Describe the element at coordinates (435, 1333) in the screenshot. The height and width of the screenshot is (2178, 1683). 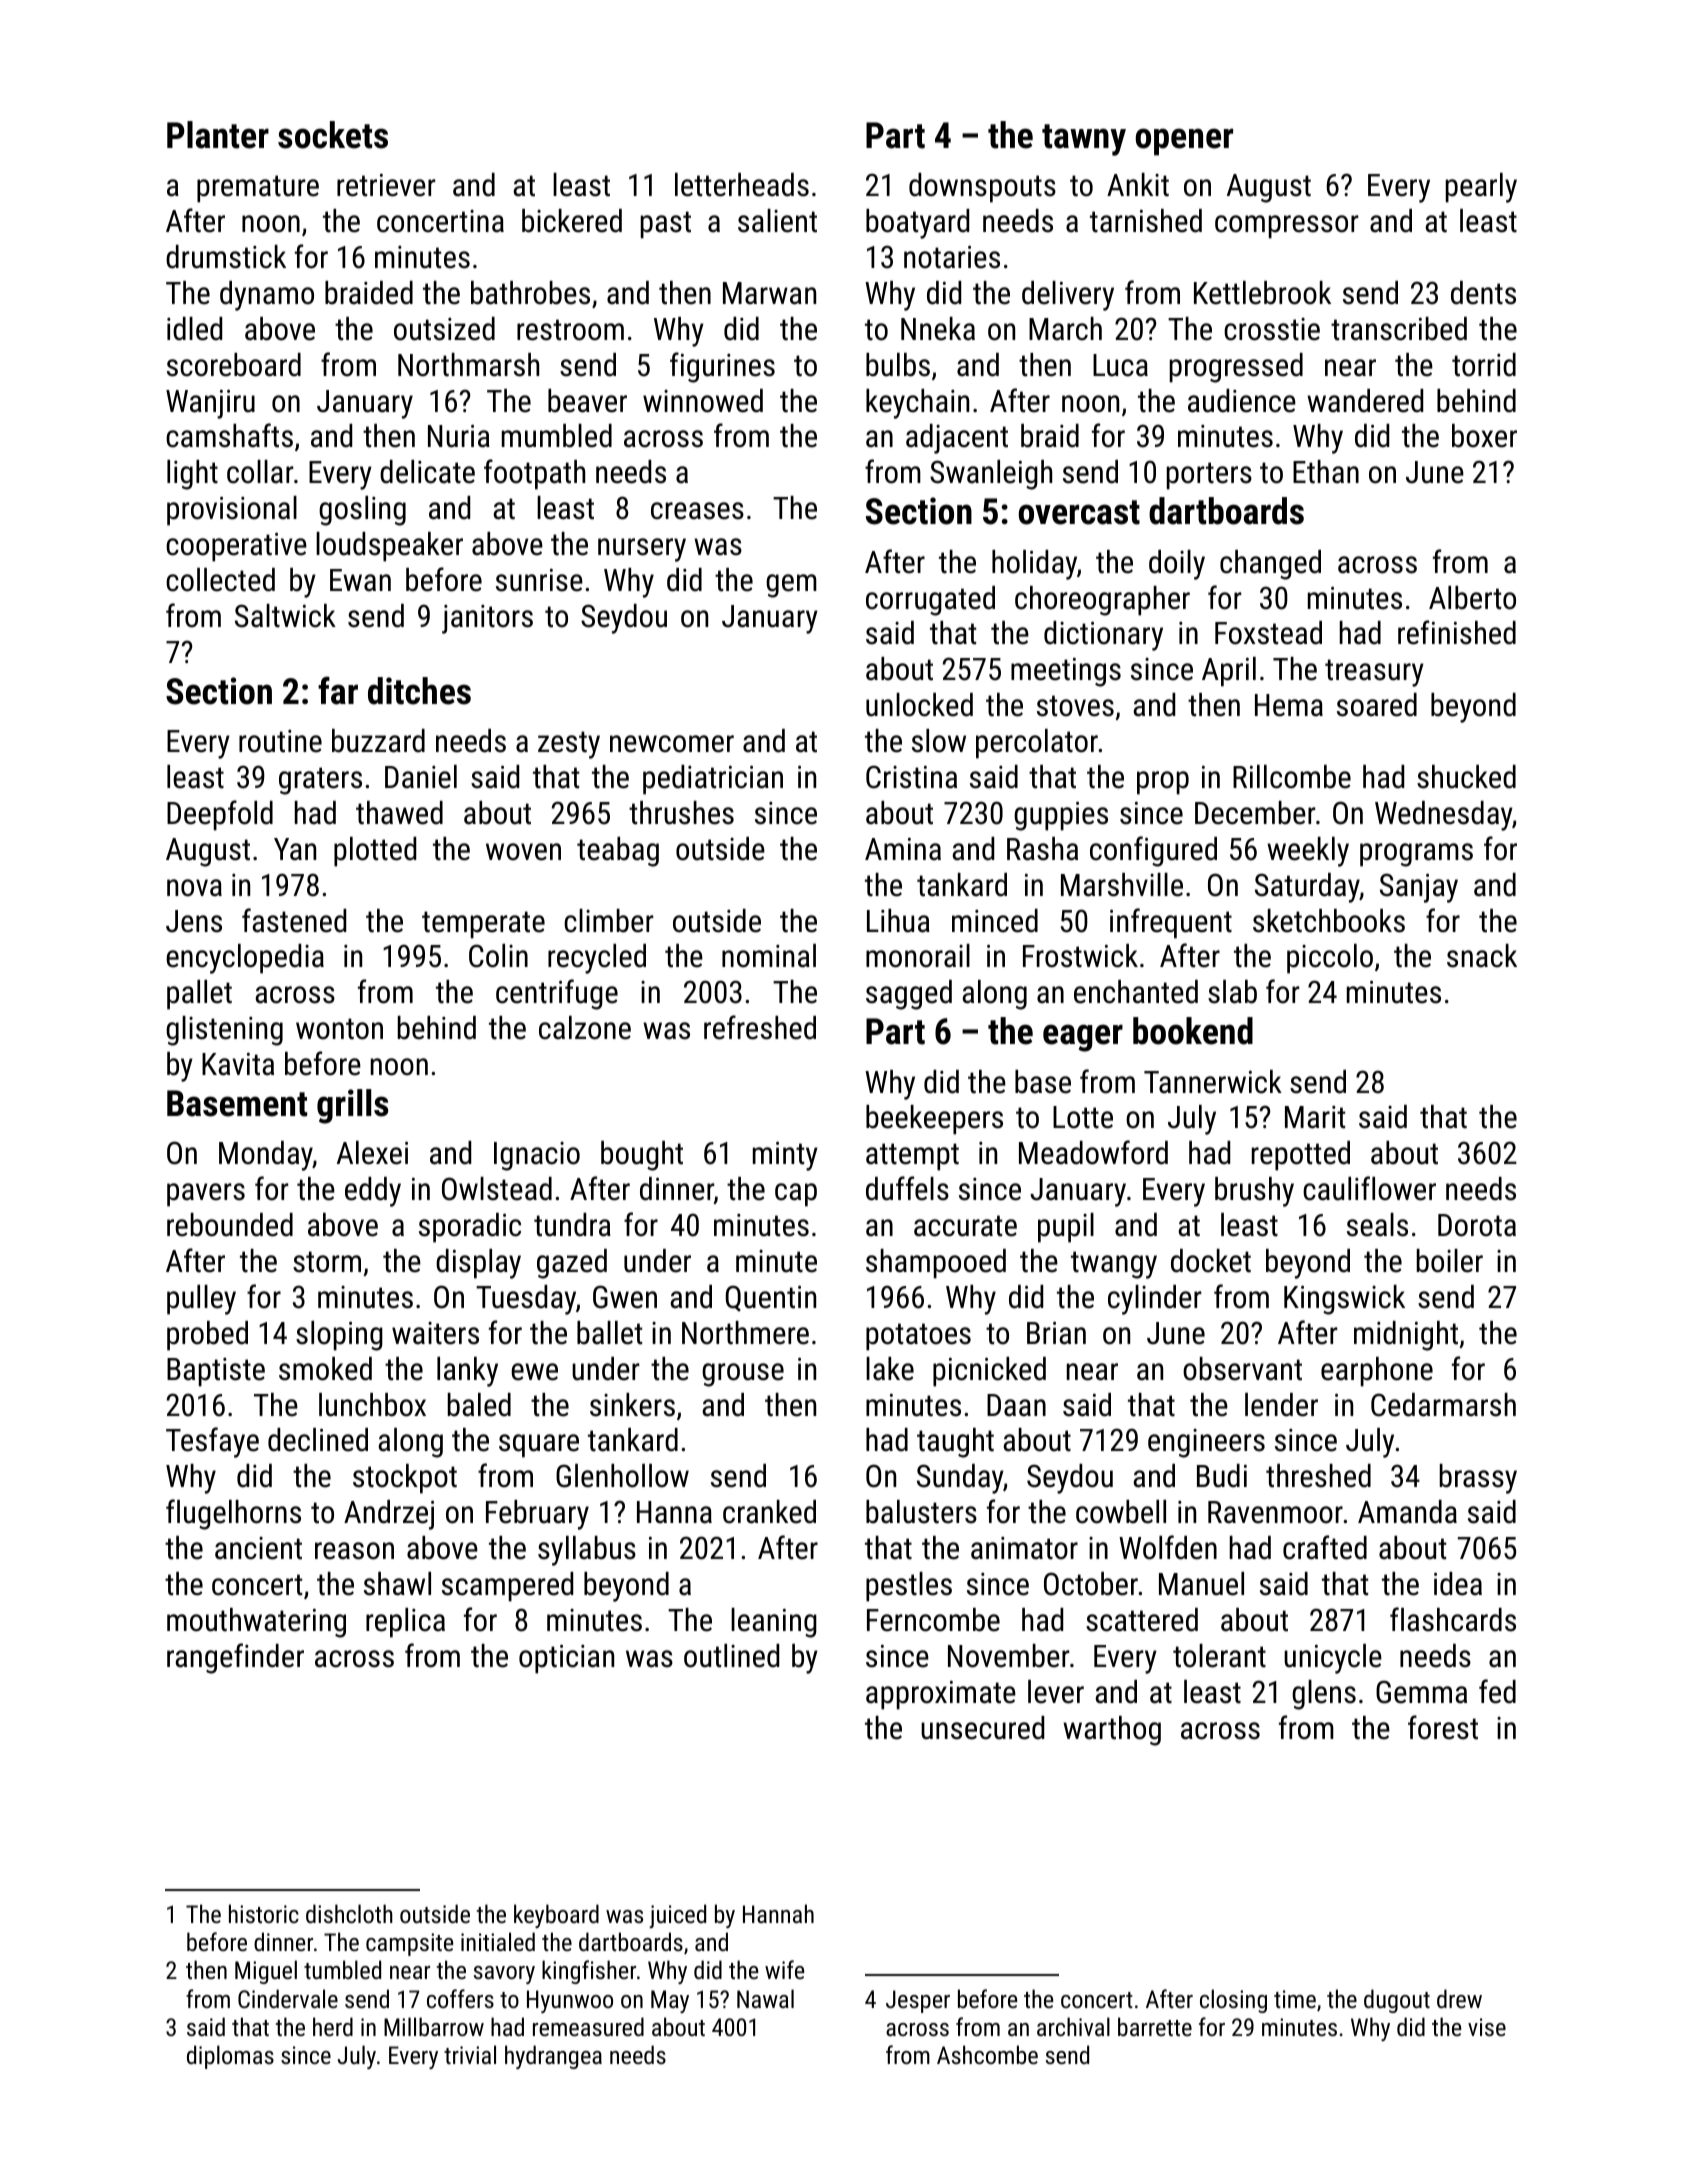
I see `waiters` at that location.
